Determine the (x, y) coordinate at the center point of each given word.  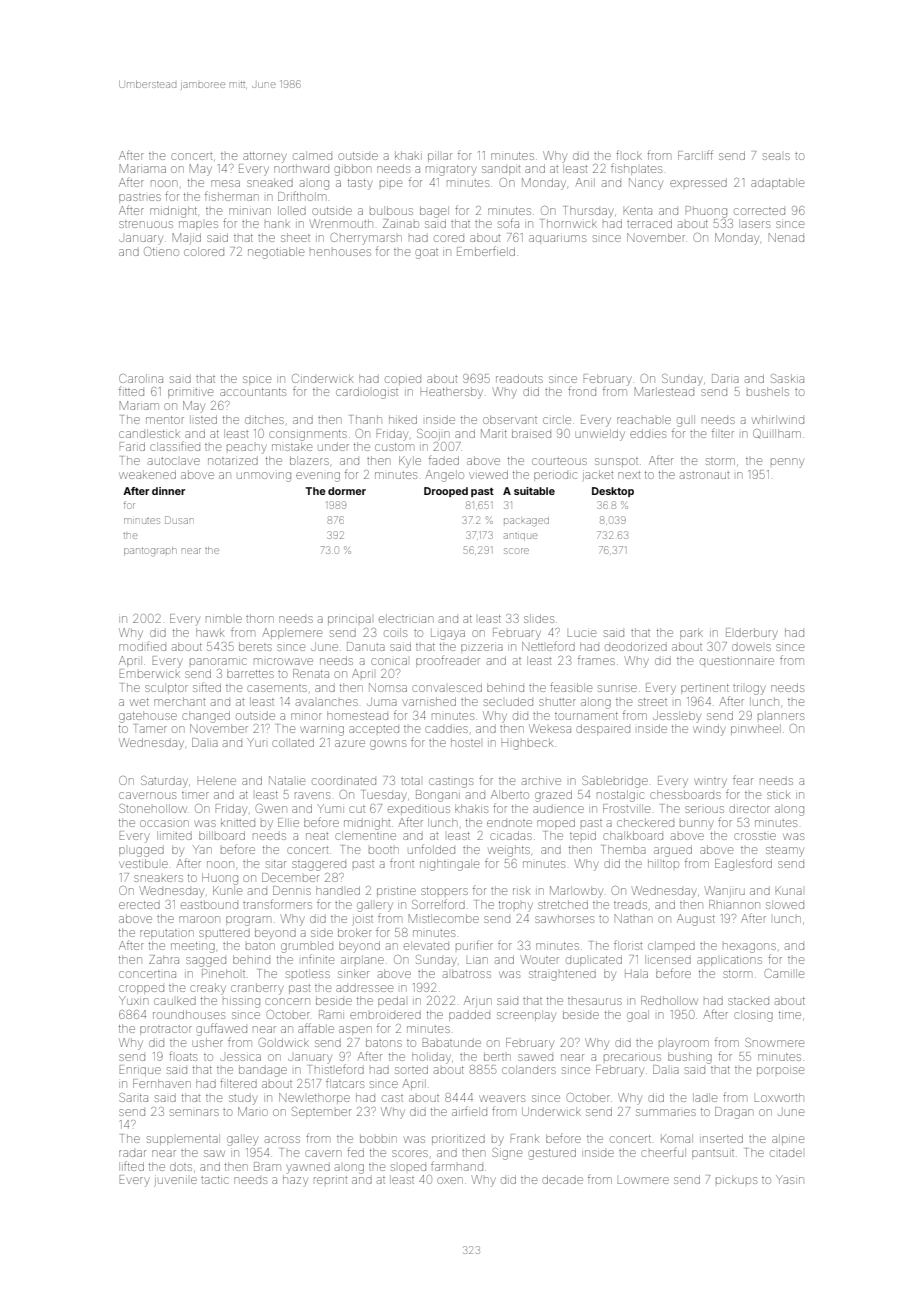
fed (355, 1152)
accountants (253, 392)
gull (686, 421)
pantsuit (713, 1154)
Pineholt (223, 973)
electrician (406, 618)
